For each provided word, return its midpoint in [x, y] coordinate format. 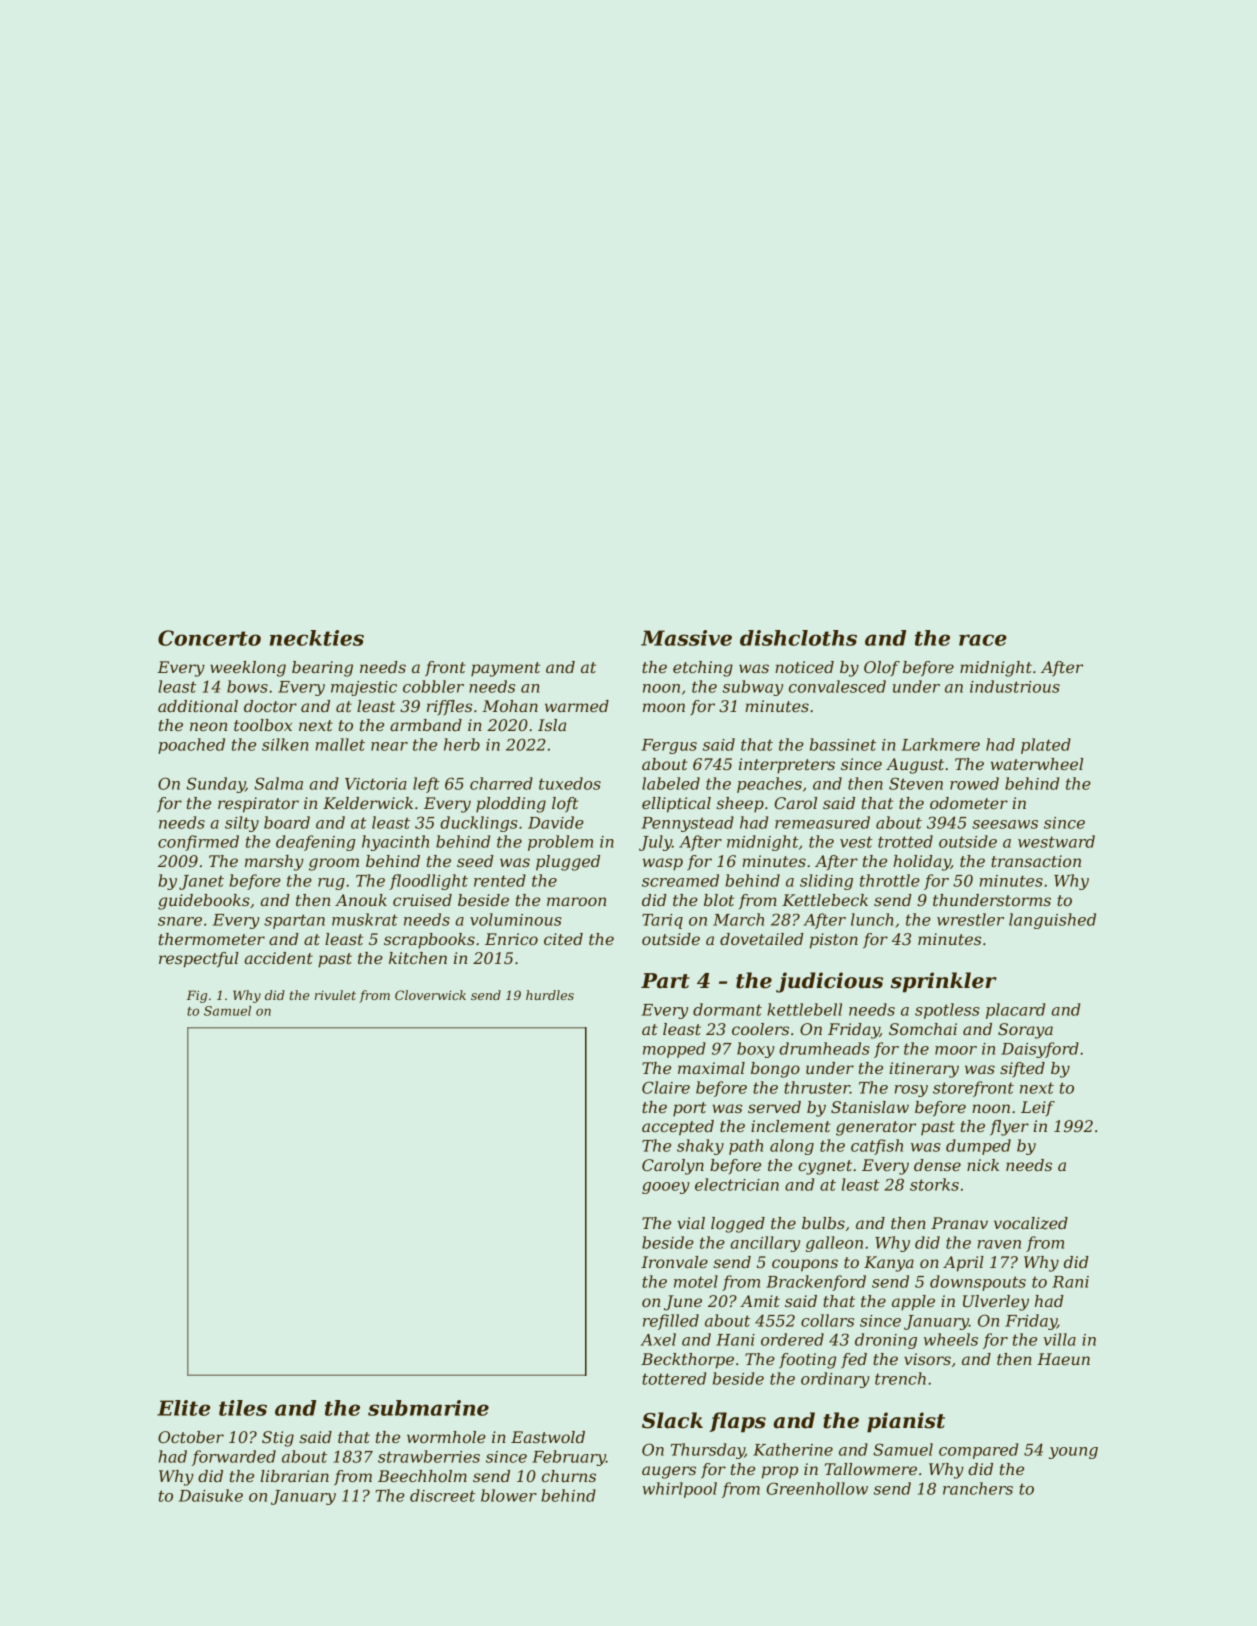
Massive [686, 638]
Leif [1038, 1108]
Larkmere [940, 744]
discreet [442, 1495]
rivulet [335, 995]
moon [664, 707]
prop [780, 1472]
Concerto [209, 638]
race [983, 640]
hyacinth [395, 843]
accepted [678, 1128]
